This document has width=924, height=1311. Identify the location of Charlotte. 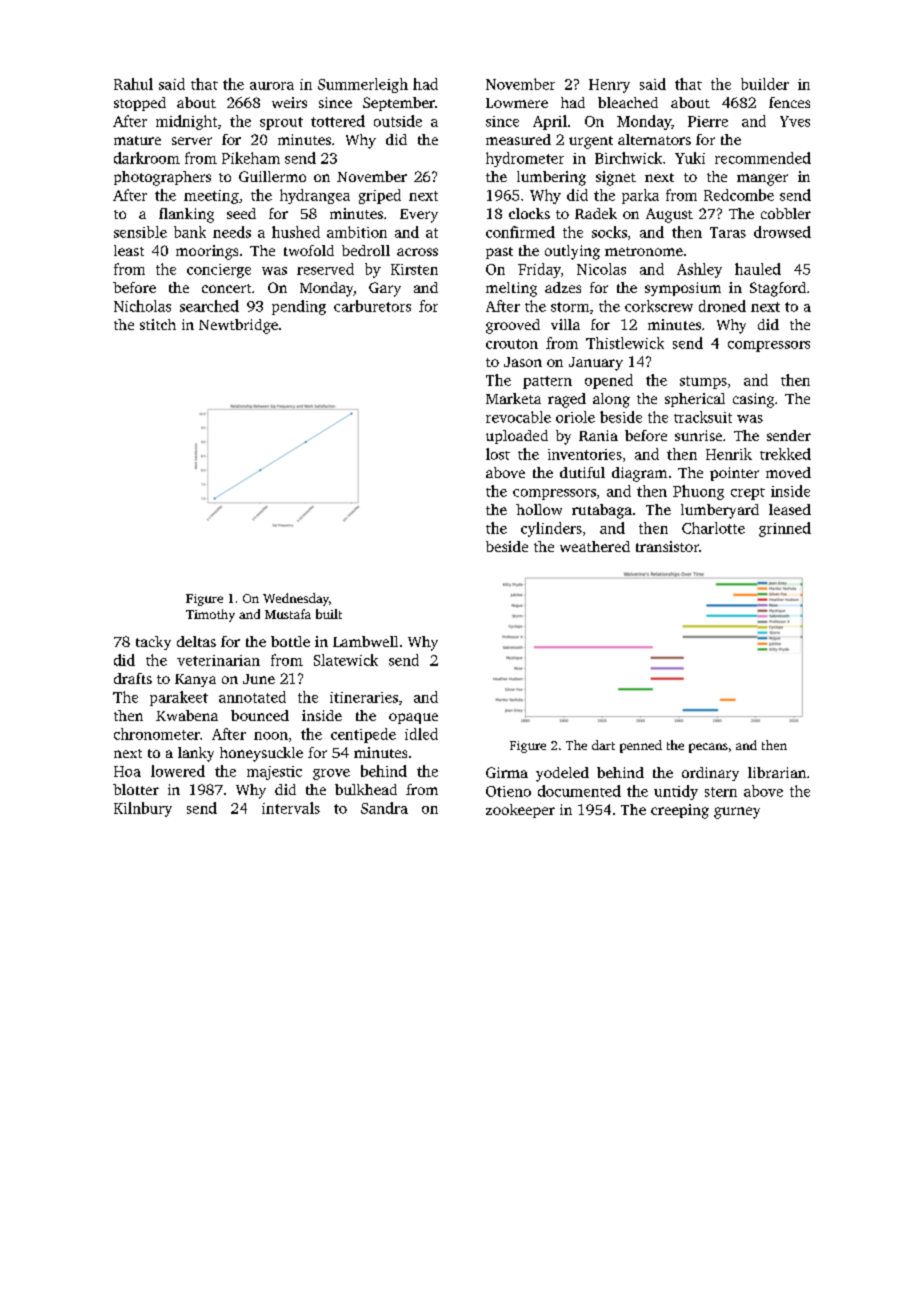
(713, 528).
